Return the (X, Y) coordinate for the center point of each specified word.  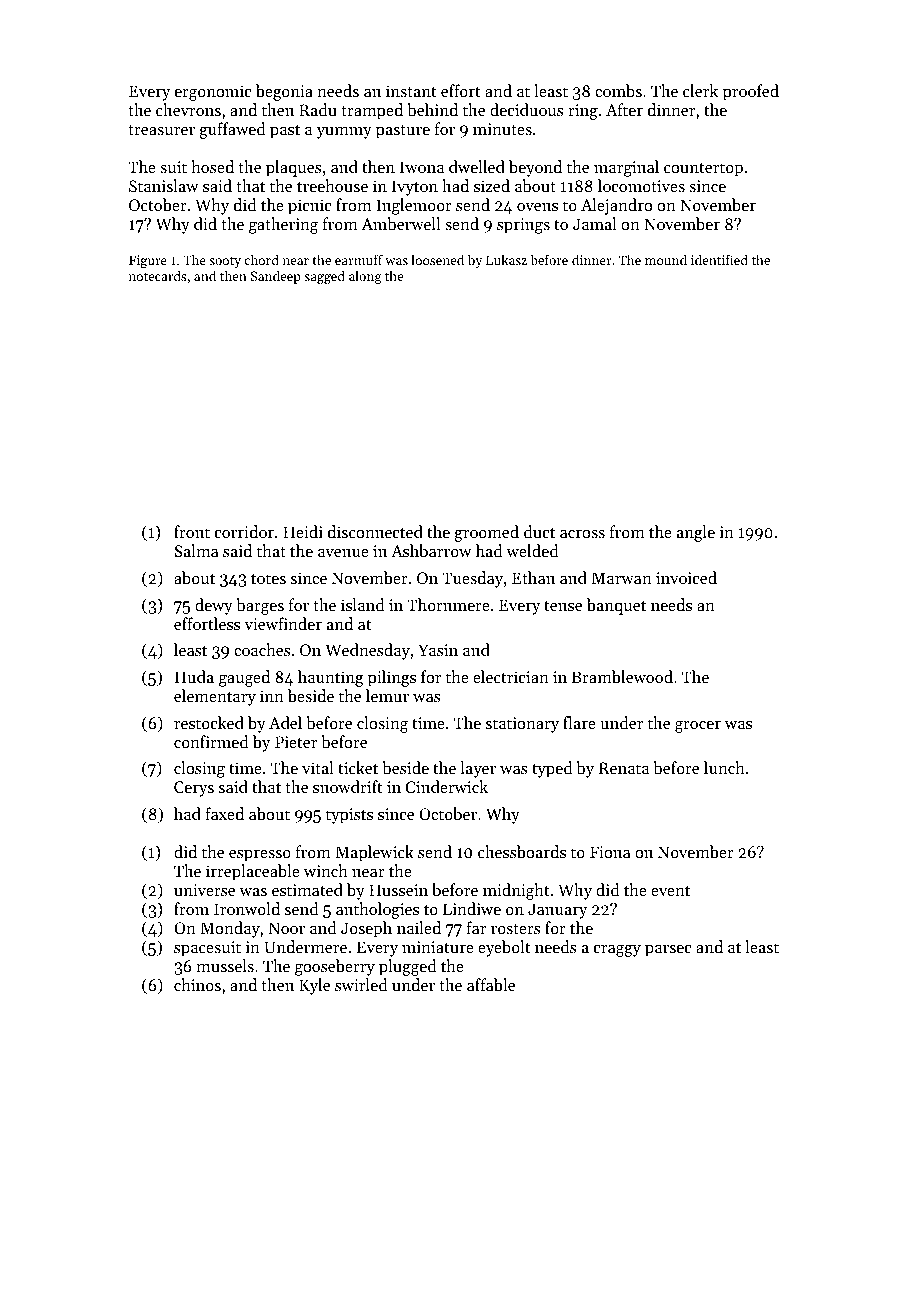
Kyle (314, 986)
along (365, 277)
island (362, 604)
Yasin (438, 650)
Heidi (303, 531)
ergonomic (213, 93)
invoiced (686, 577)
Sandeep (276, 277)
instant (411, 91)
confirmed (211, 741)
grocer (698, 727)
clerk (700, 90)
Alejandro (616, 206)
